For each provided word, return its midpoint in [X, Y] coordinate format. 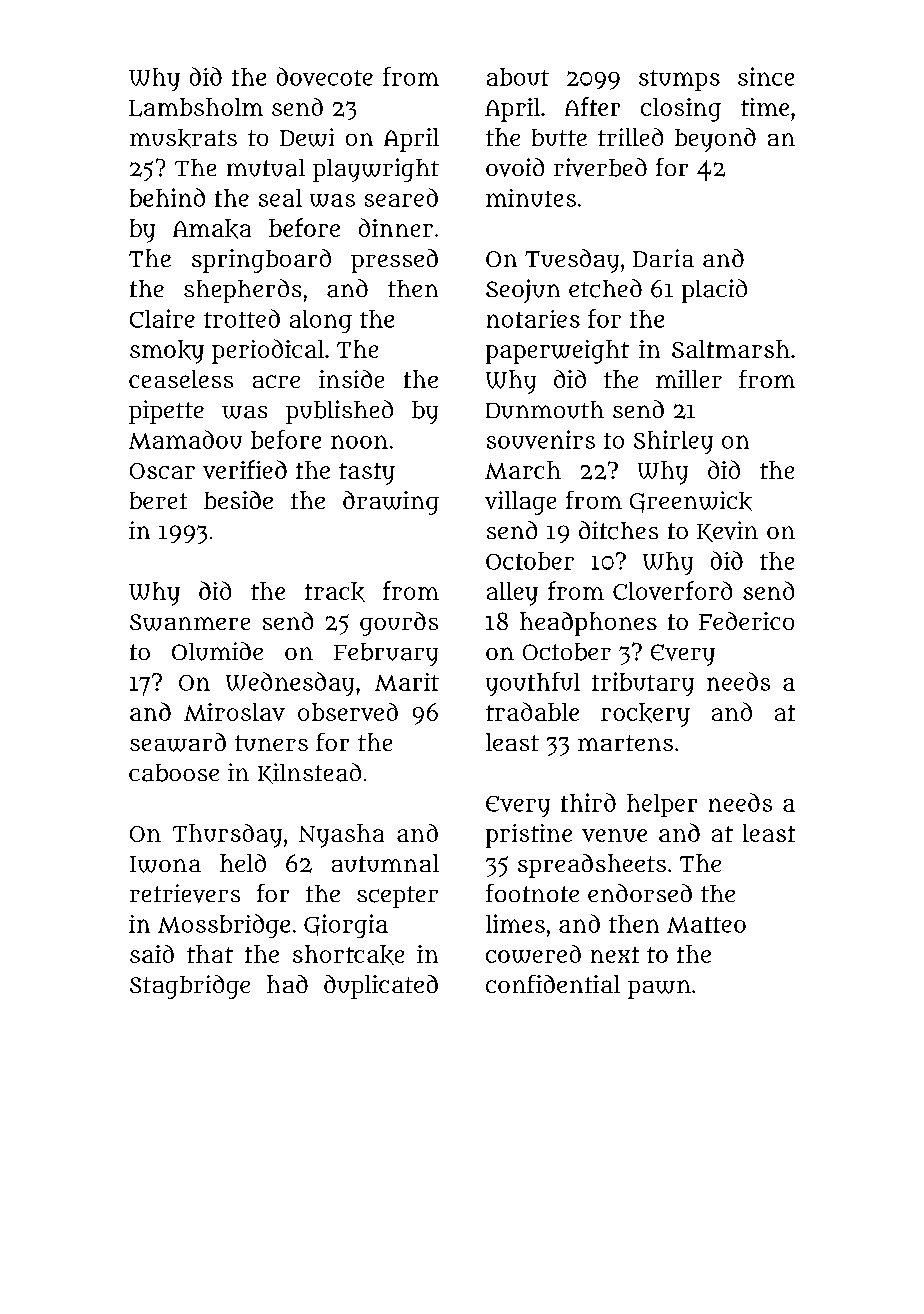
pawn [659, 989]
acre [276, 381]
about [518, 77]
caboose [174, 773]
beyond [715, 140]
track [335, 592]
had [287, 984]
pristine [529, 836]
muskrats [183, 138]
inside [351, 379]
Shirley [673, 442]
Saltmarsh [731, 349]
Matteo [706, 925]
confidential [553, 984]
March [523, 470]
